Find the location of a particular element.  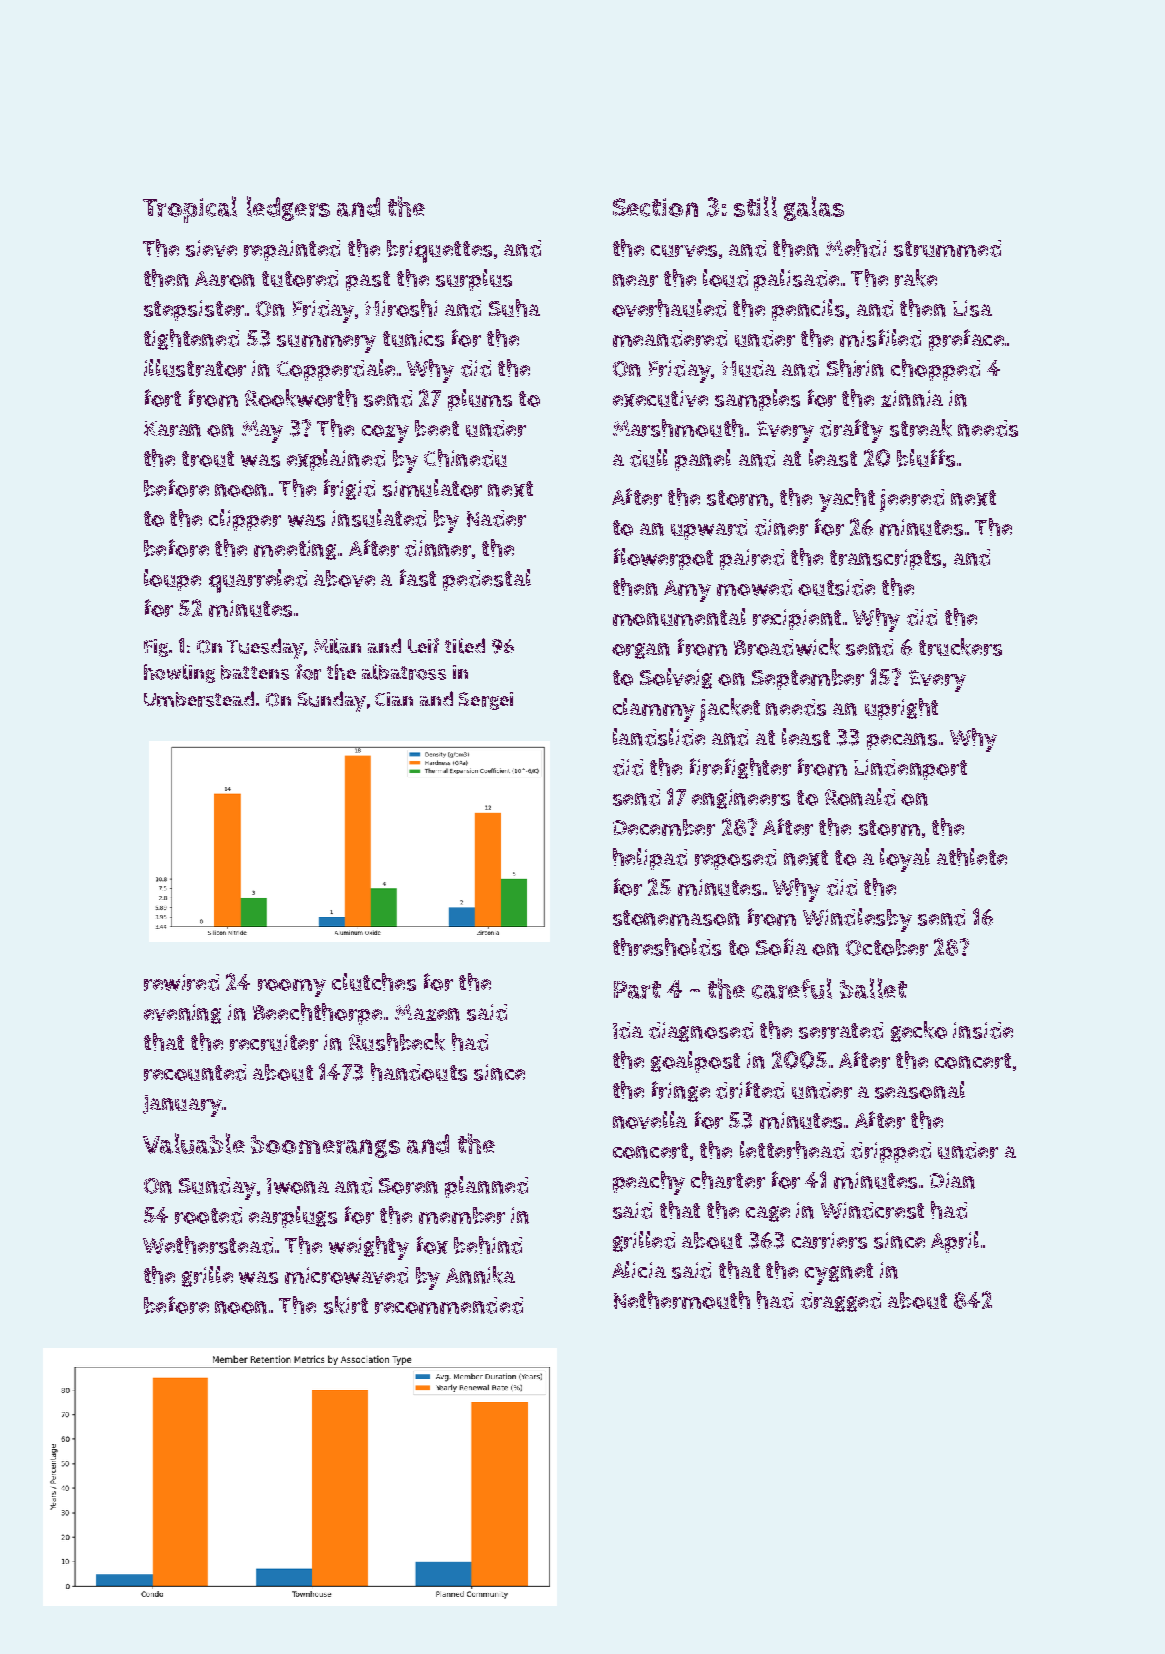

loyal is located at coordinates (905, 860).
